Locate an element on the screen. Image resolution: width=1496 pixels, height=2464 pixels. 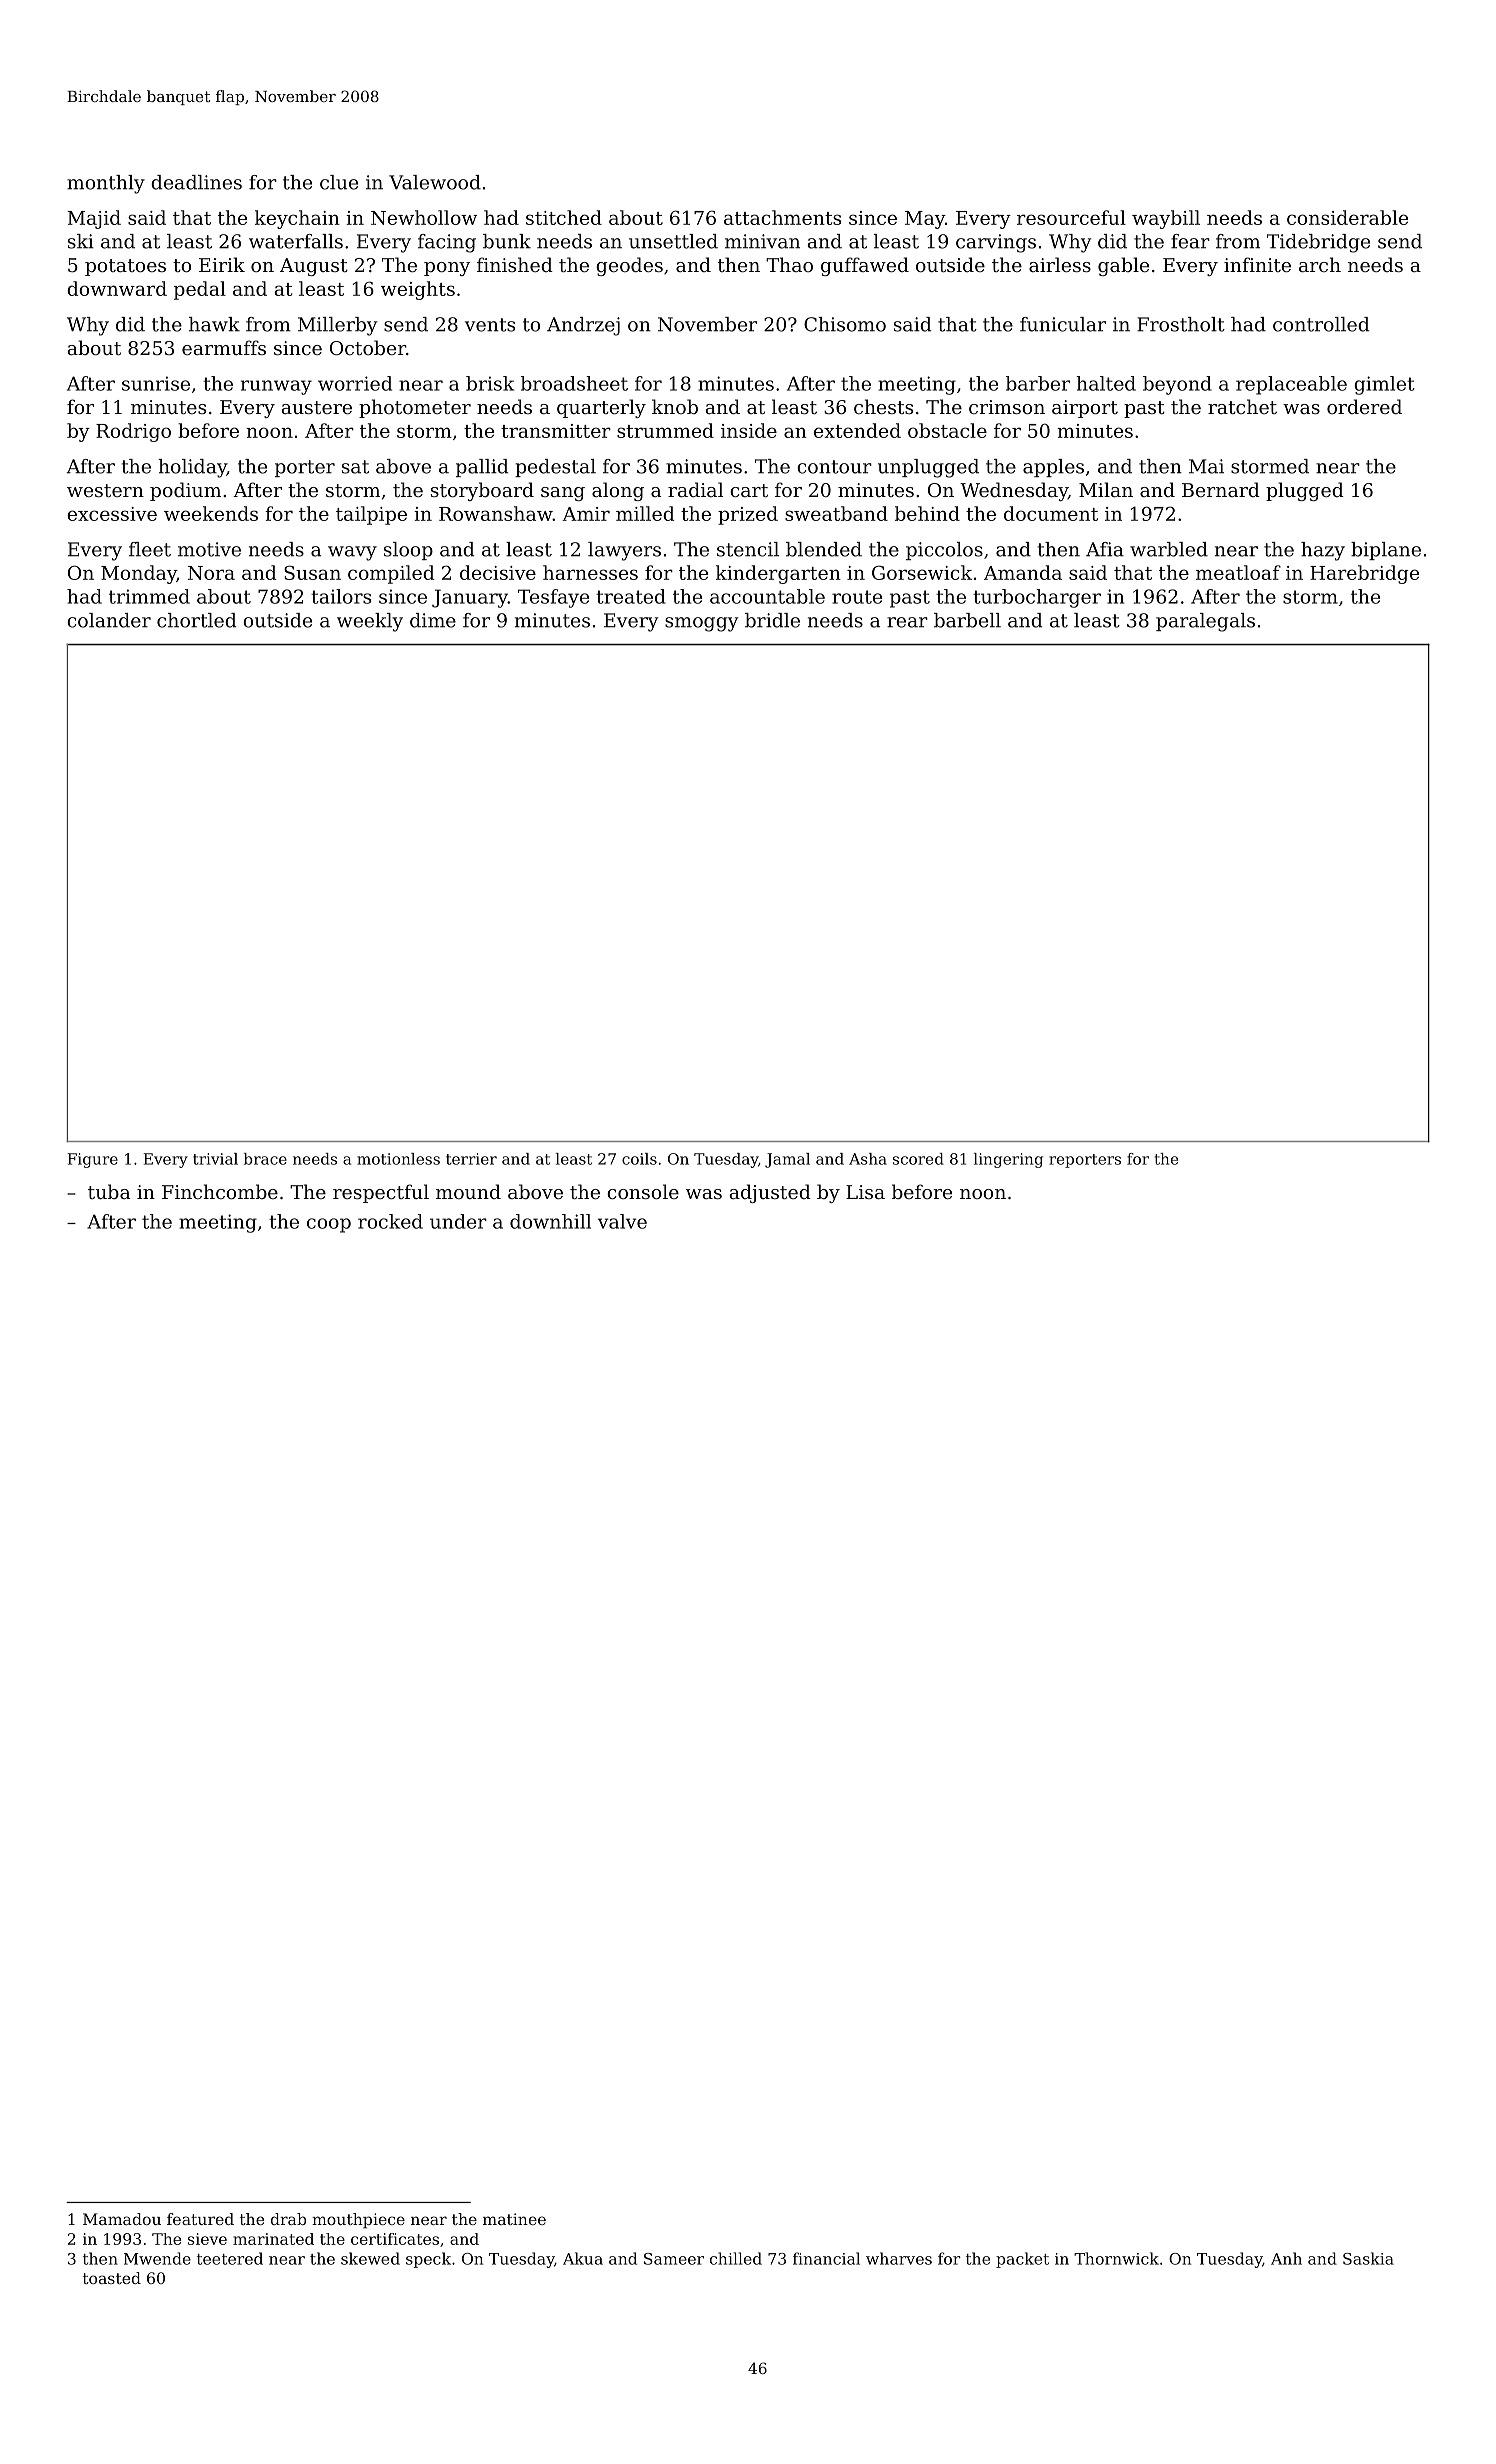
Thornwick is located at coordinates (1116, 2258).
